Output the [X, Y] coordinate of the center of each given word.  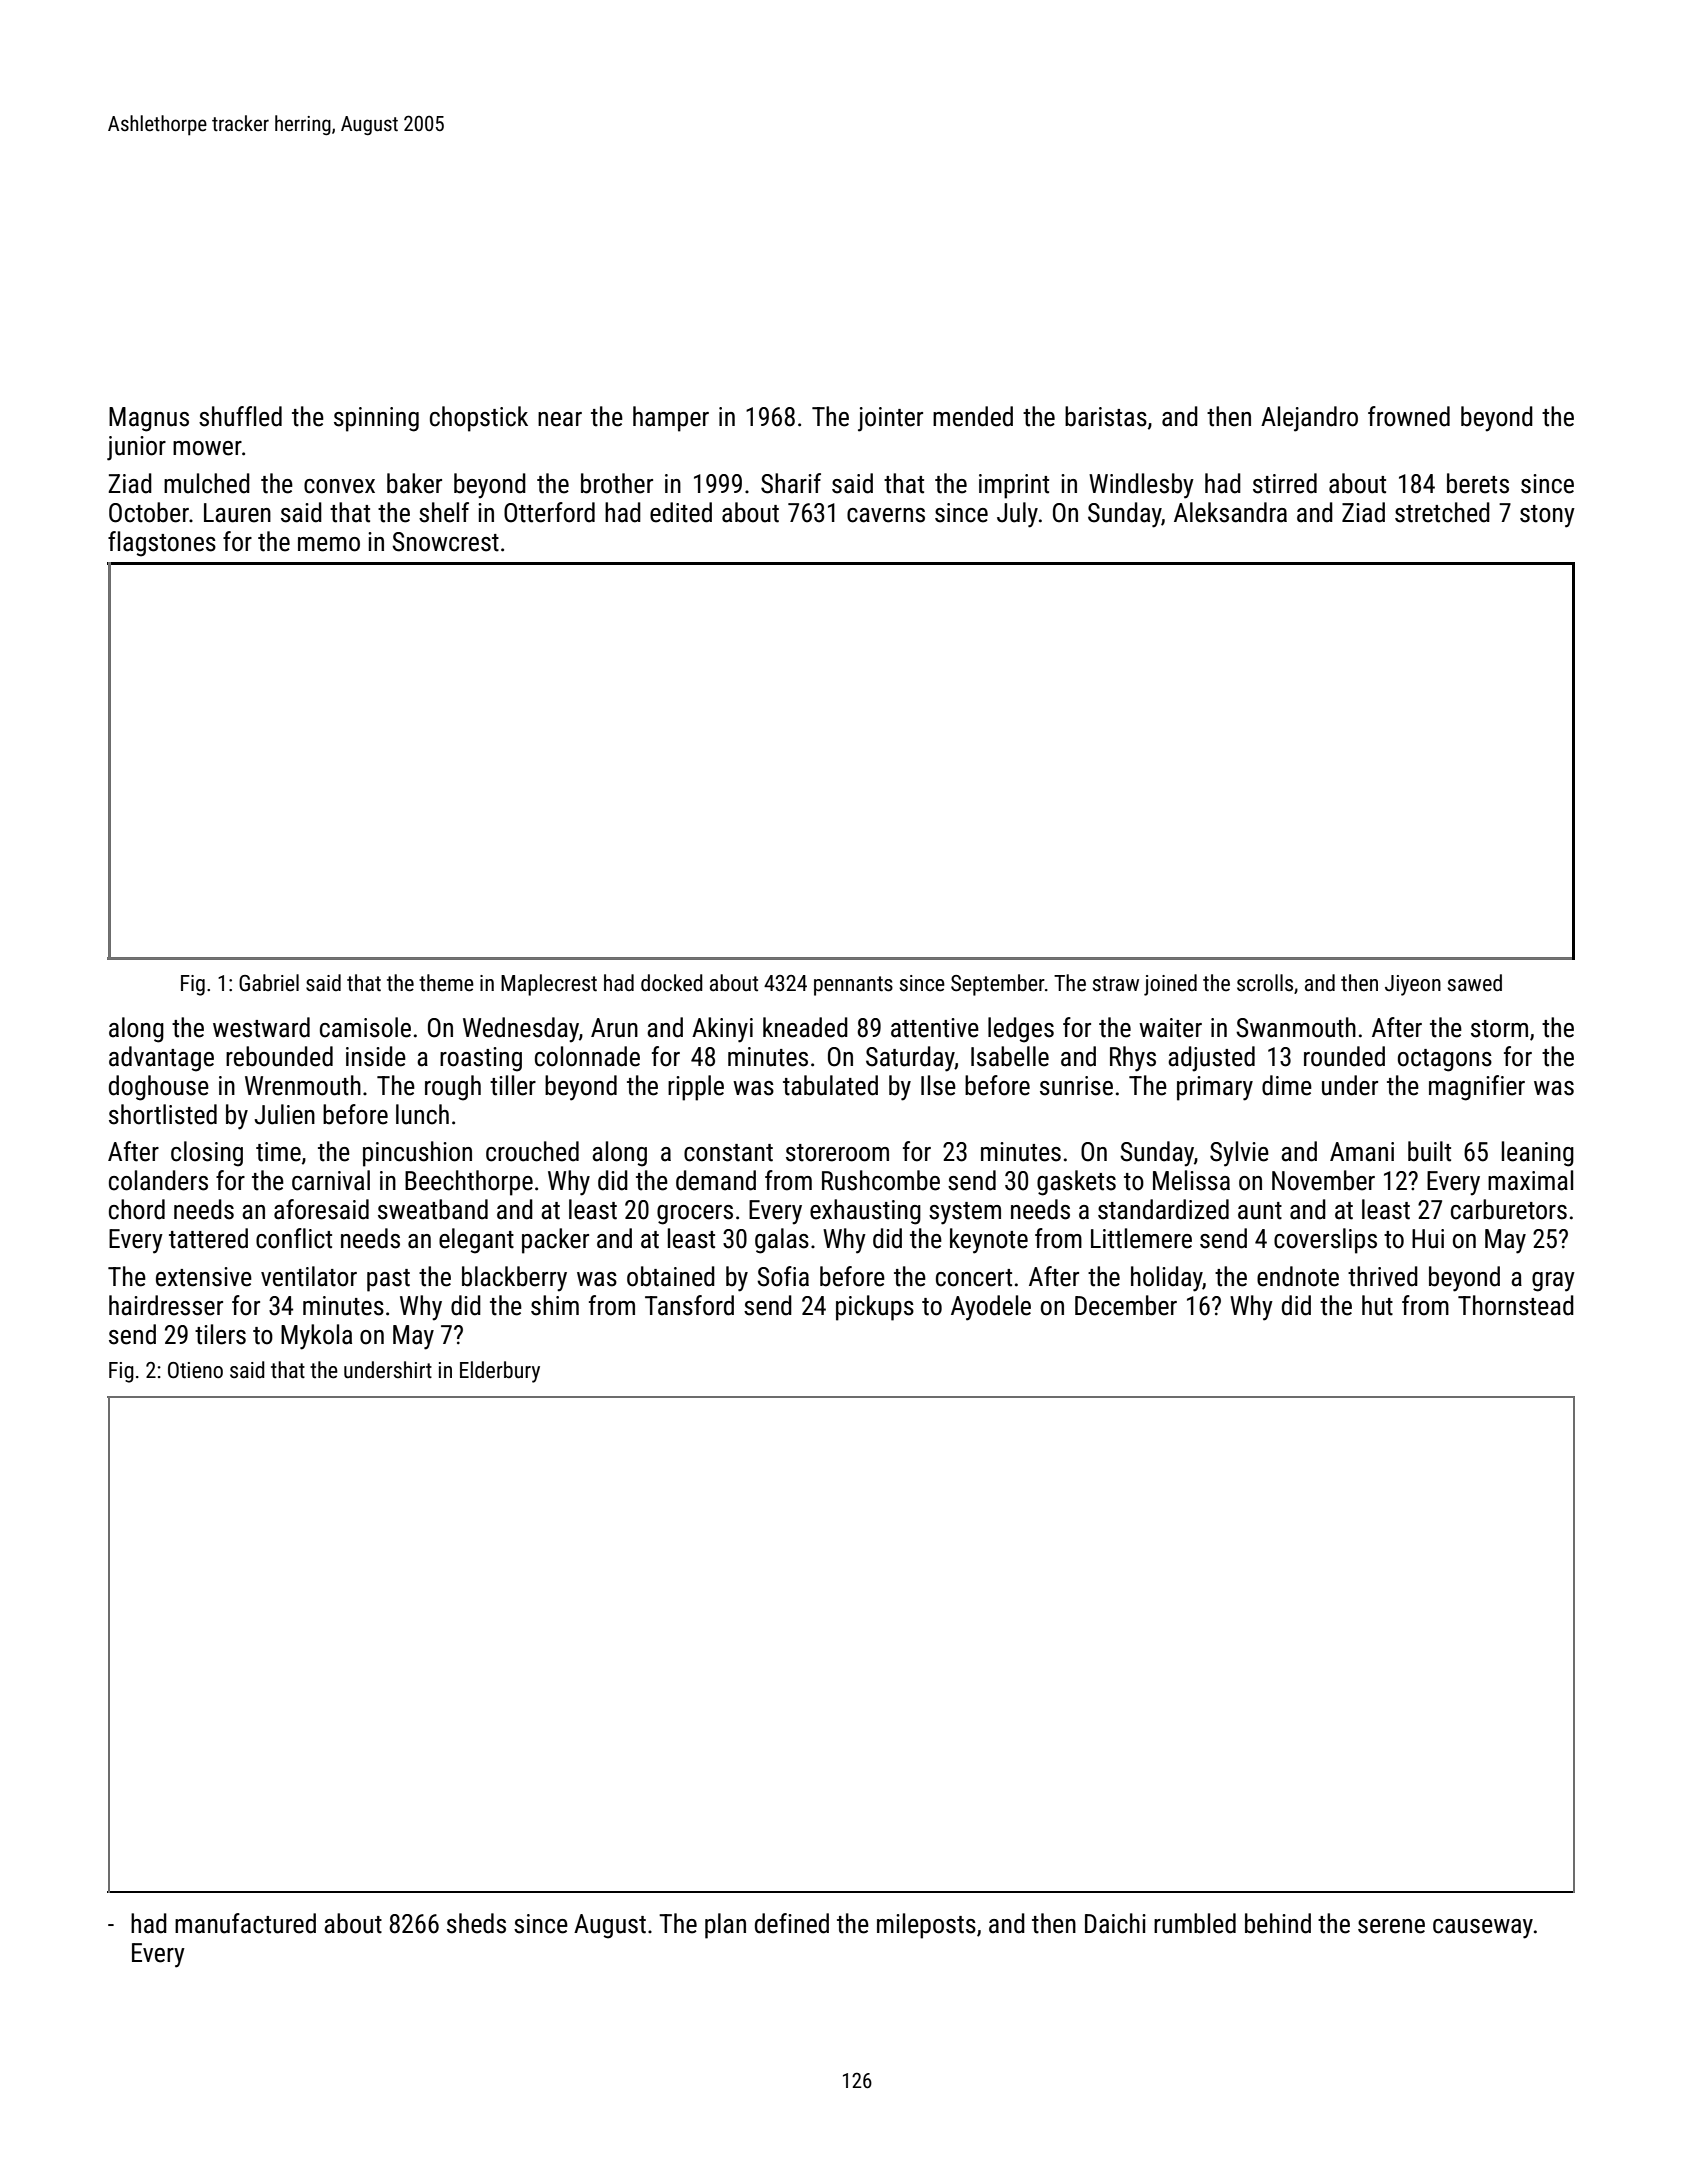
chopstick [479, 419]
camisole [365, 1027]
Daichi [1115, 1923]
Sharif [791, 483]
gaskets [1076, 1183]
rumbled [1195, 1923]
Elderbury [500, 1372]
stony [1547, 516]
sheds [476, 1923]
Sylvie [1239, 1154]
